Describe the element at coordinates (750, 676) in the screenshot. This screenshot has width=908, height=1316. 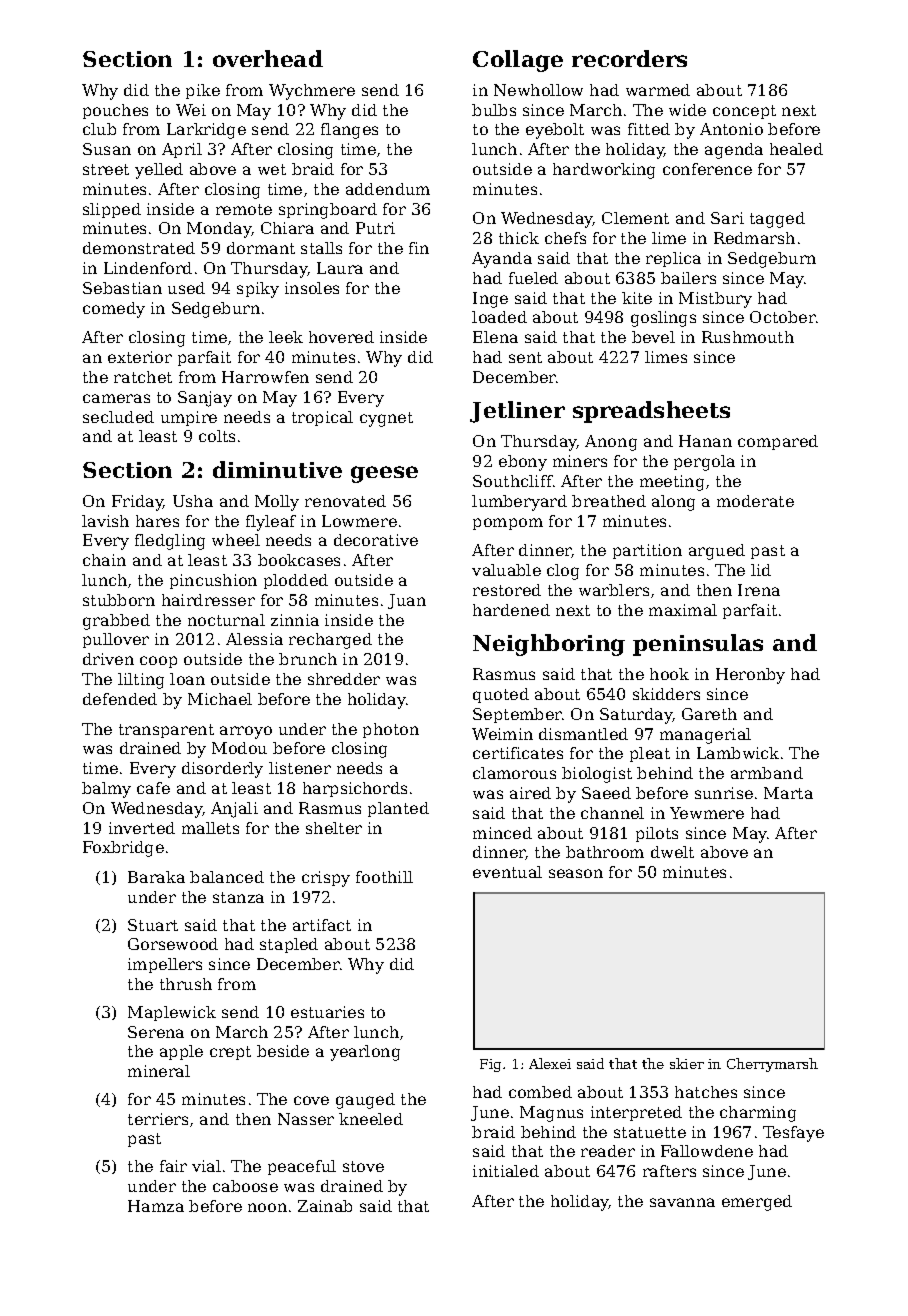
I see `Heronby` at that location.
